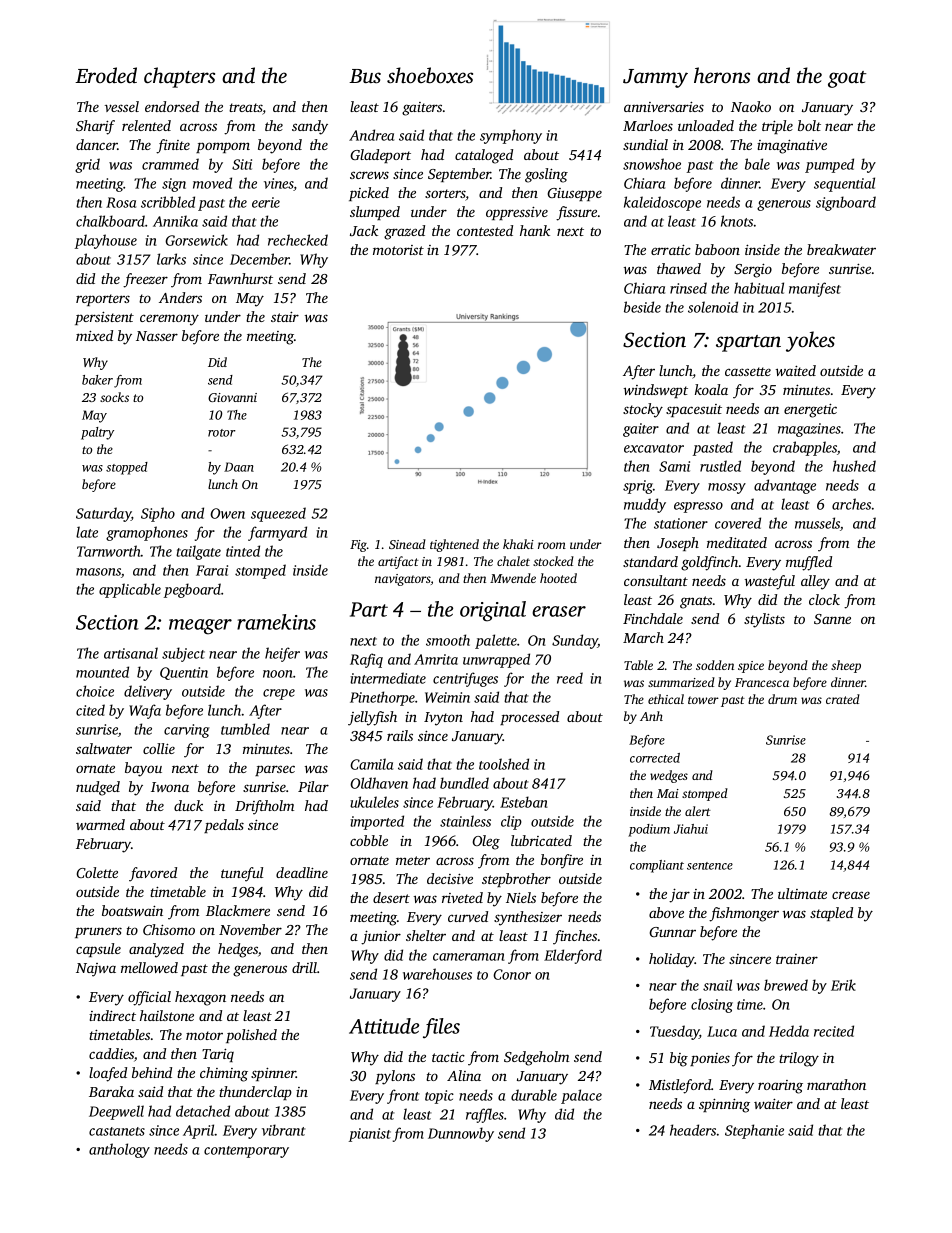  What do you see at coordinates (643, 410) in the screenshot?
I see `stocky` at bounding box center [643, 410].
